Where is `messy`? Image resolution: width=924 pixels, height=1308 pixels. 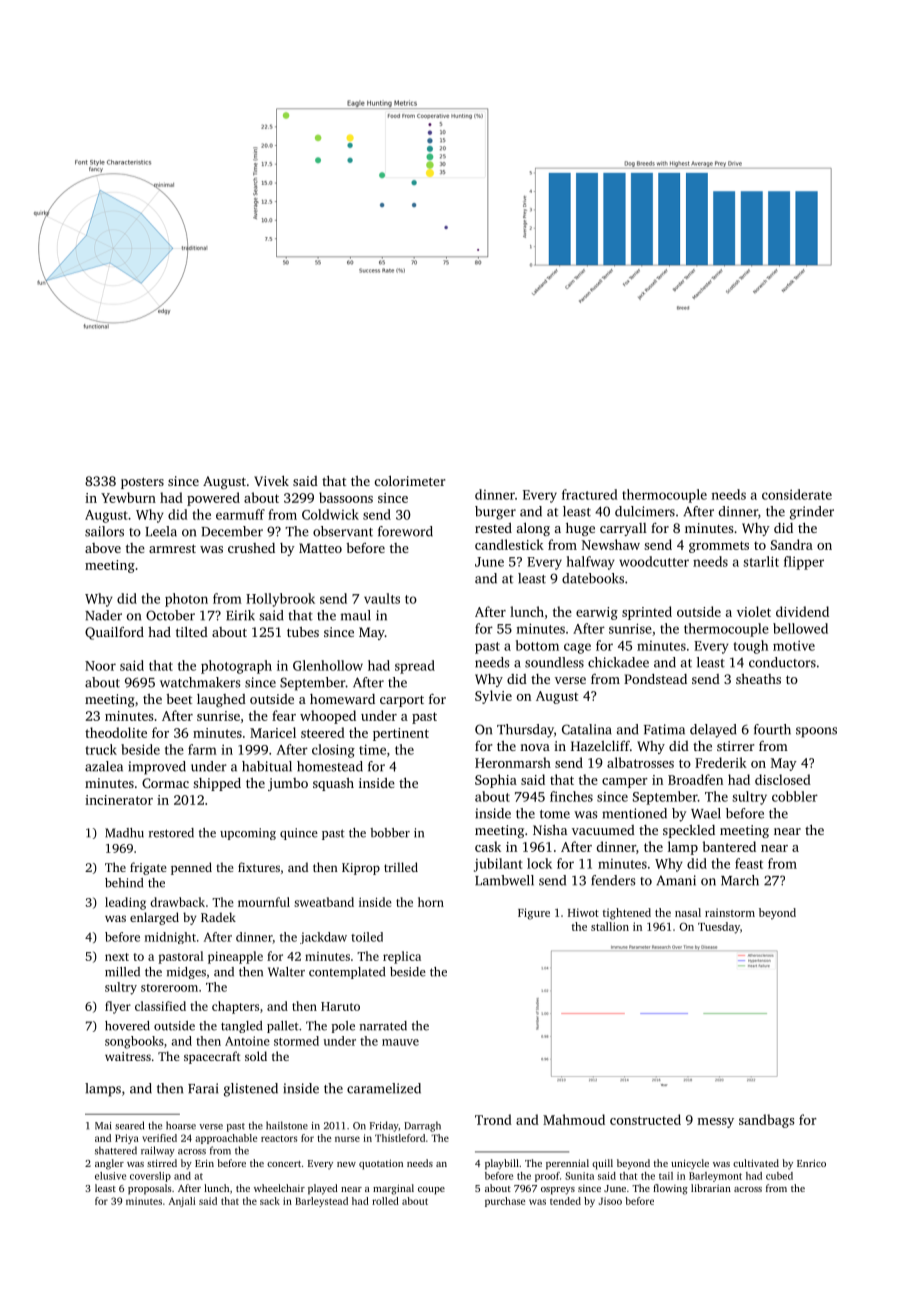 messy is located at coordinates (715, 1123).
